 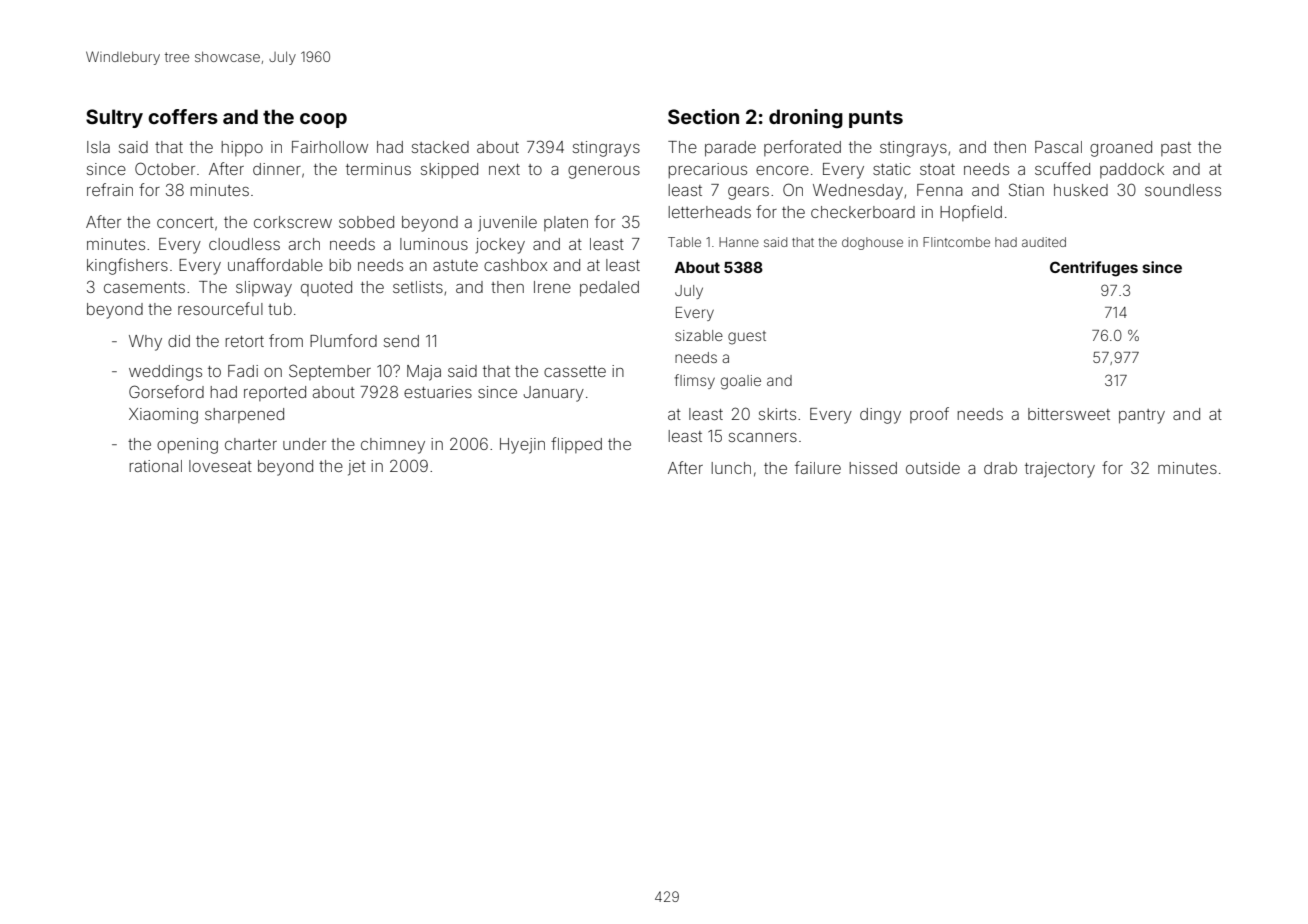 What do you see at coordinates (220, 466) in the document?
I see `loveseat` at bounding box center [220, 466].
